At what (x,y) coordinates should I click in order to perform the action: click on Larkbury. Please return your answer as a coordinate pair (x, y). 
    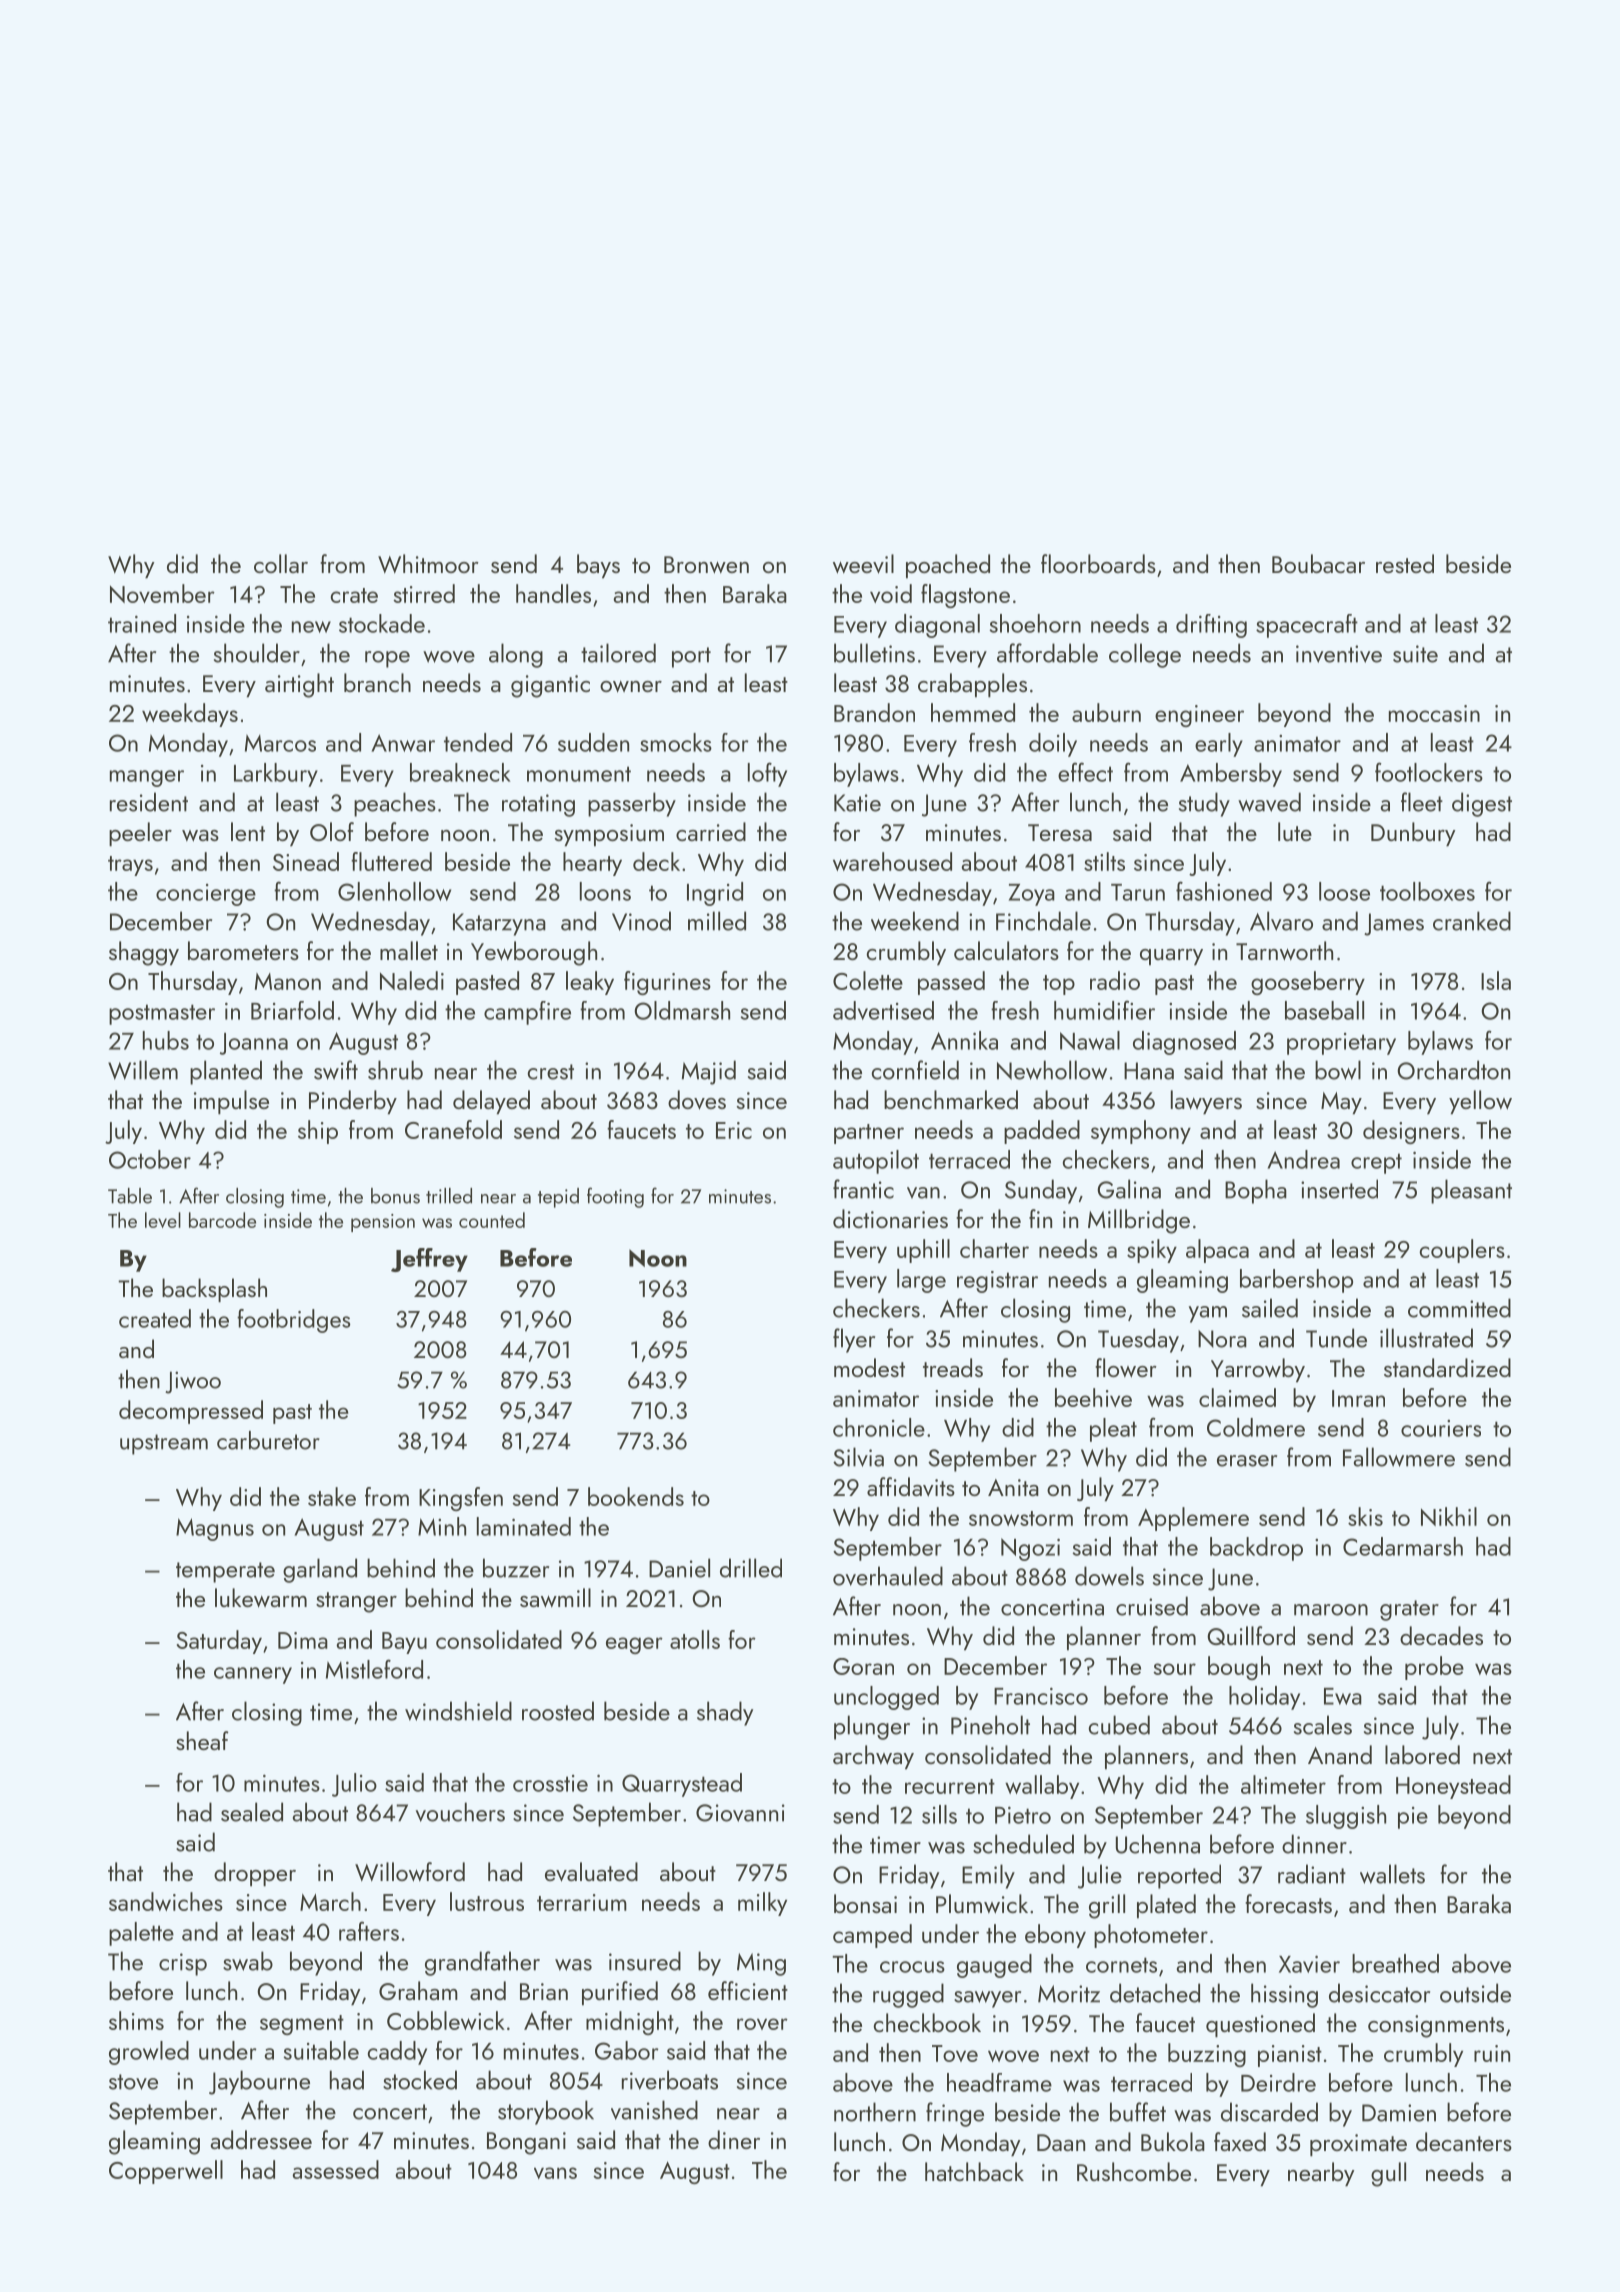
    Looking at the image, I should click on (276, 775).
